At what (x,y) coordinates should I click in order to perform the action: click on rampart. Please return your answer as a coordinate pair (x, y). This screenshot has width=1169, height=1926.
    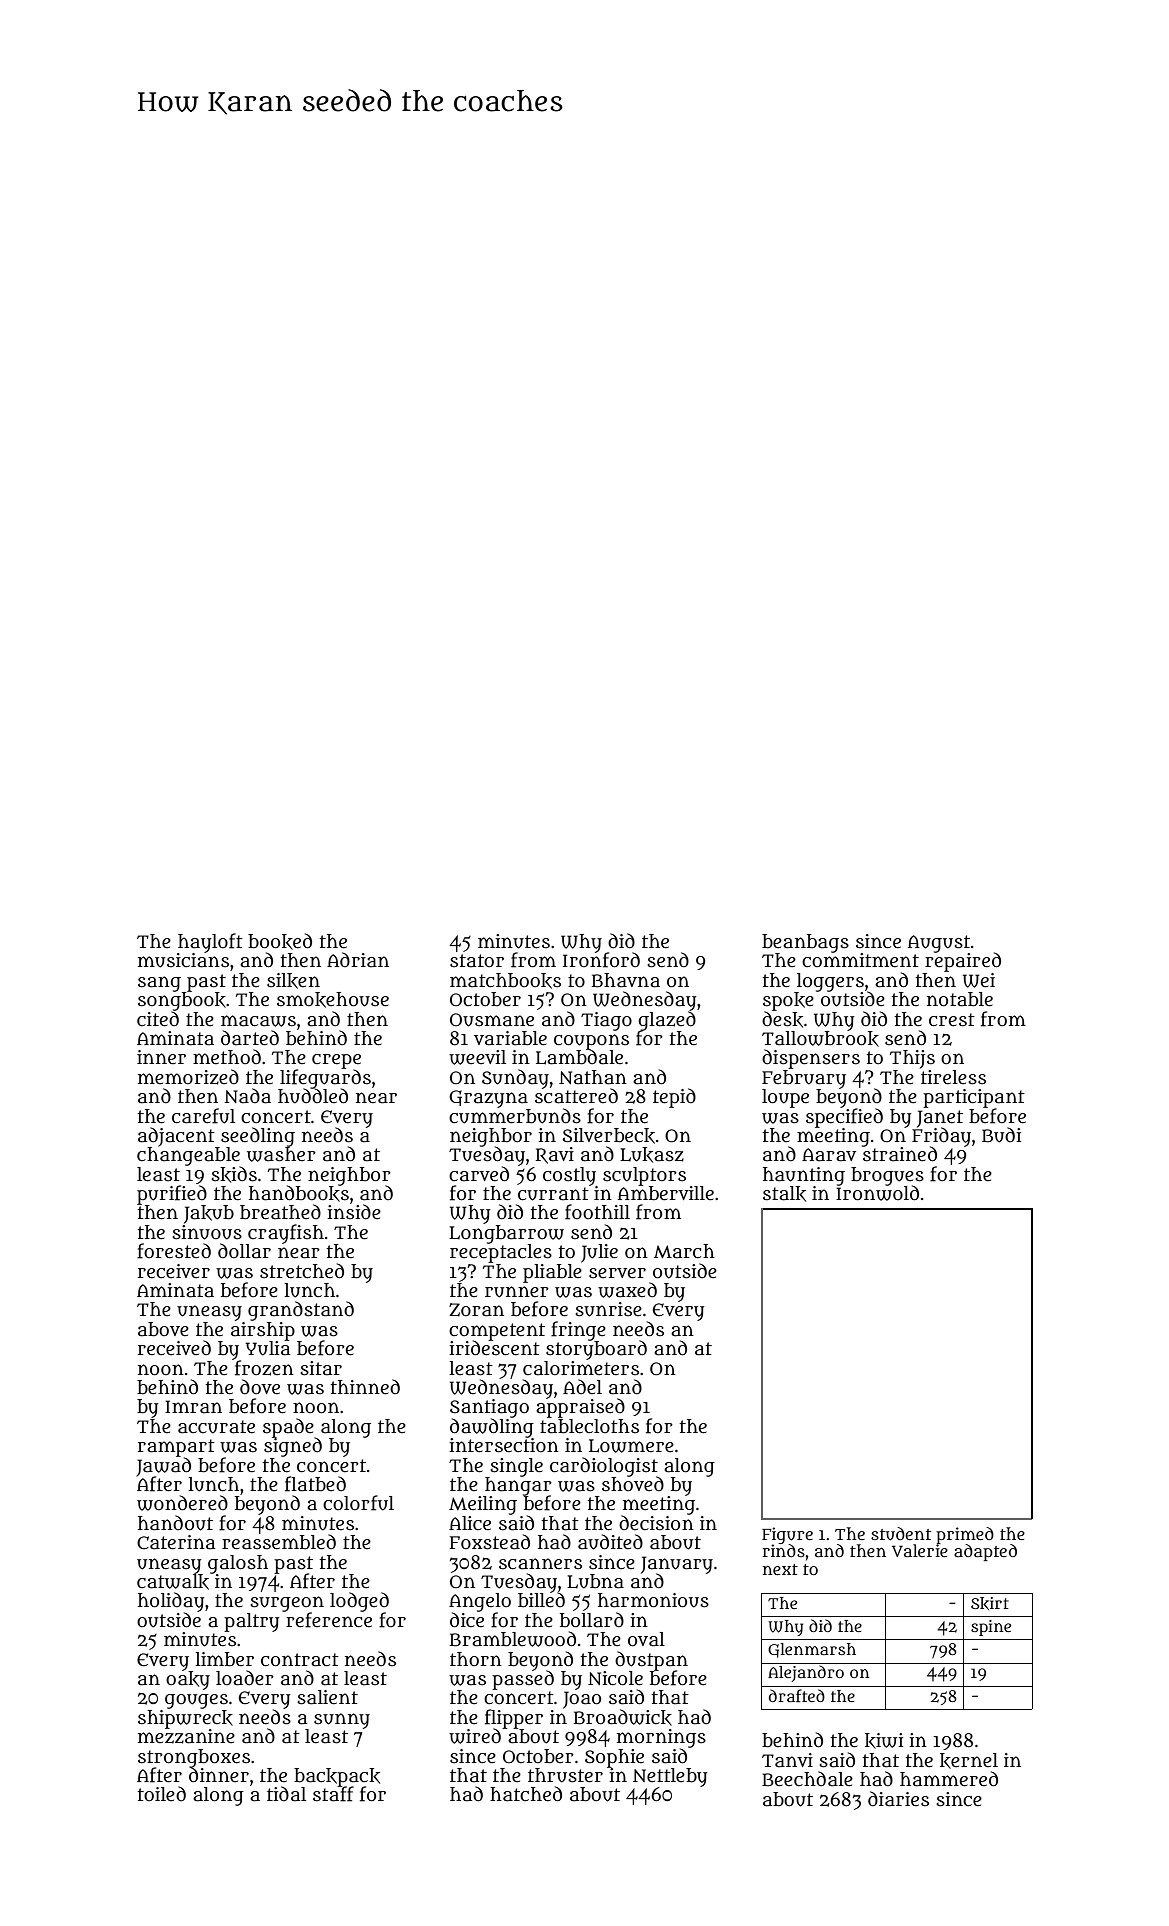
    Looking at the image, I should click on (176, 1448).
